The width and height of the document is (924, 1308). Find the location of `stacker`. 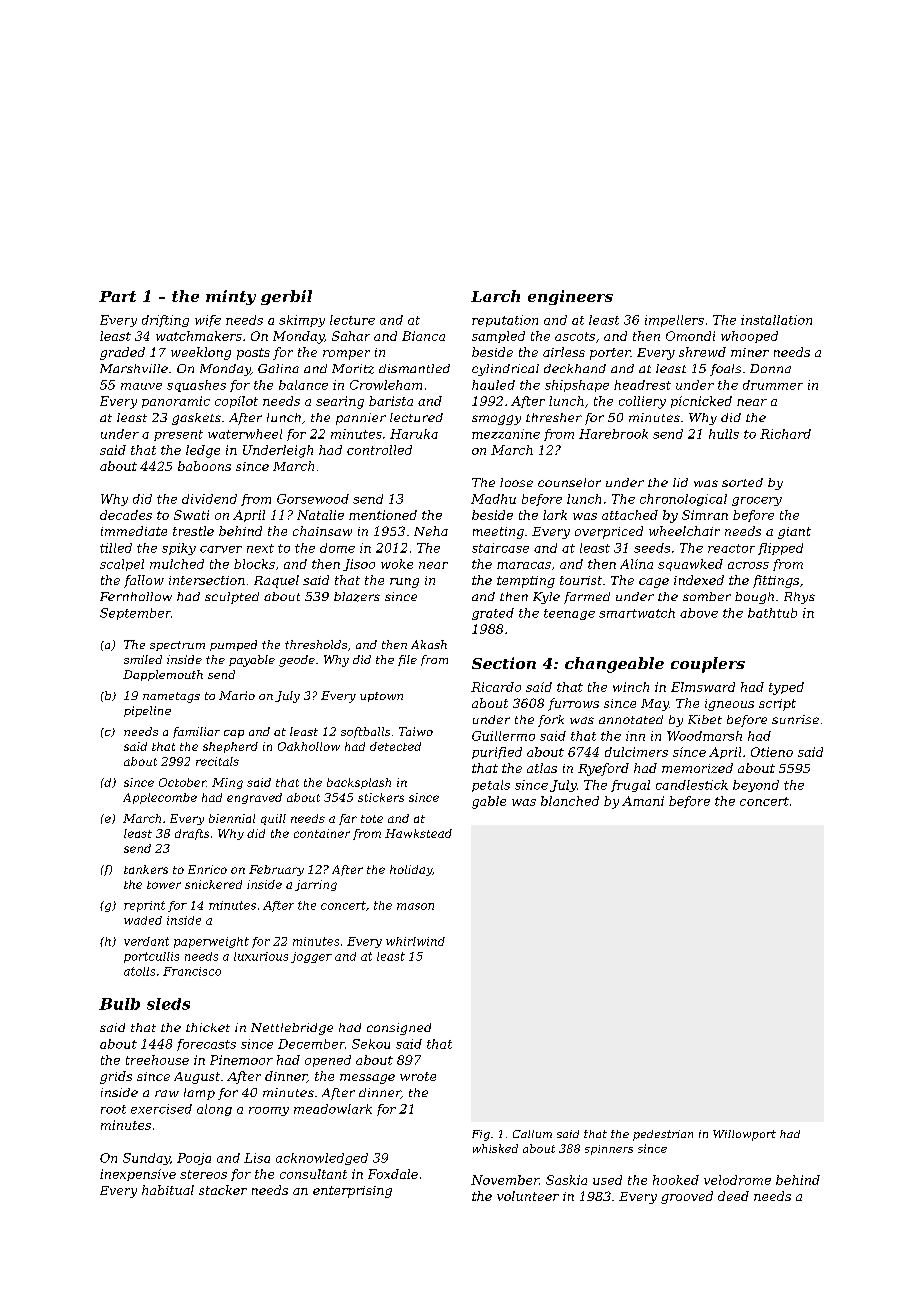

stacker is located at coordinates (223, 1190).
